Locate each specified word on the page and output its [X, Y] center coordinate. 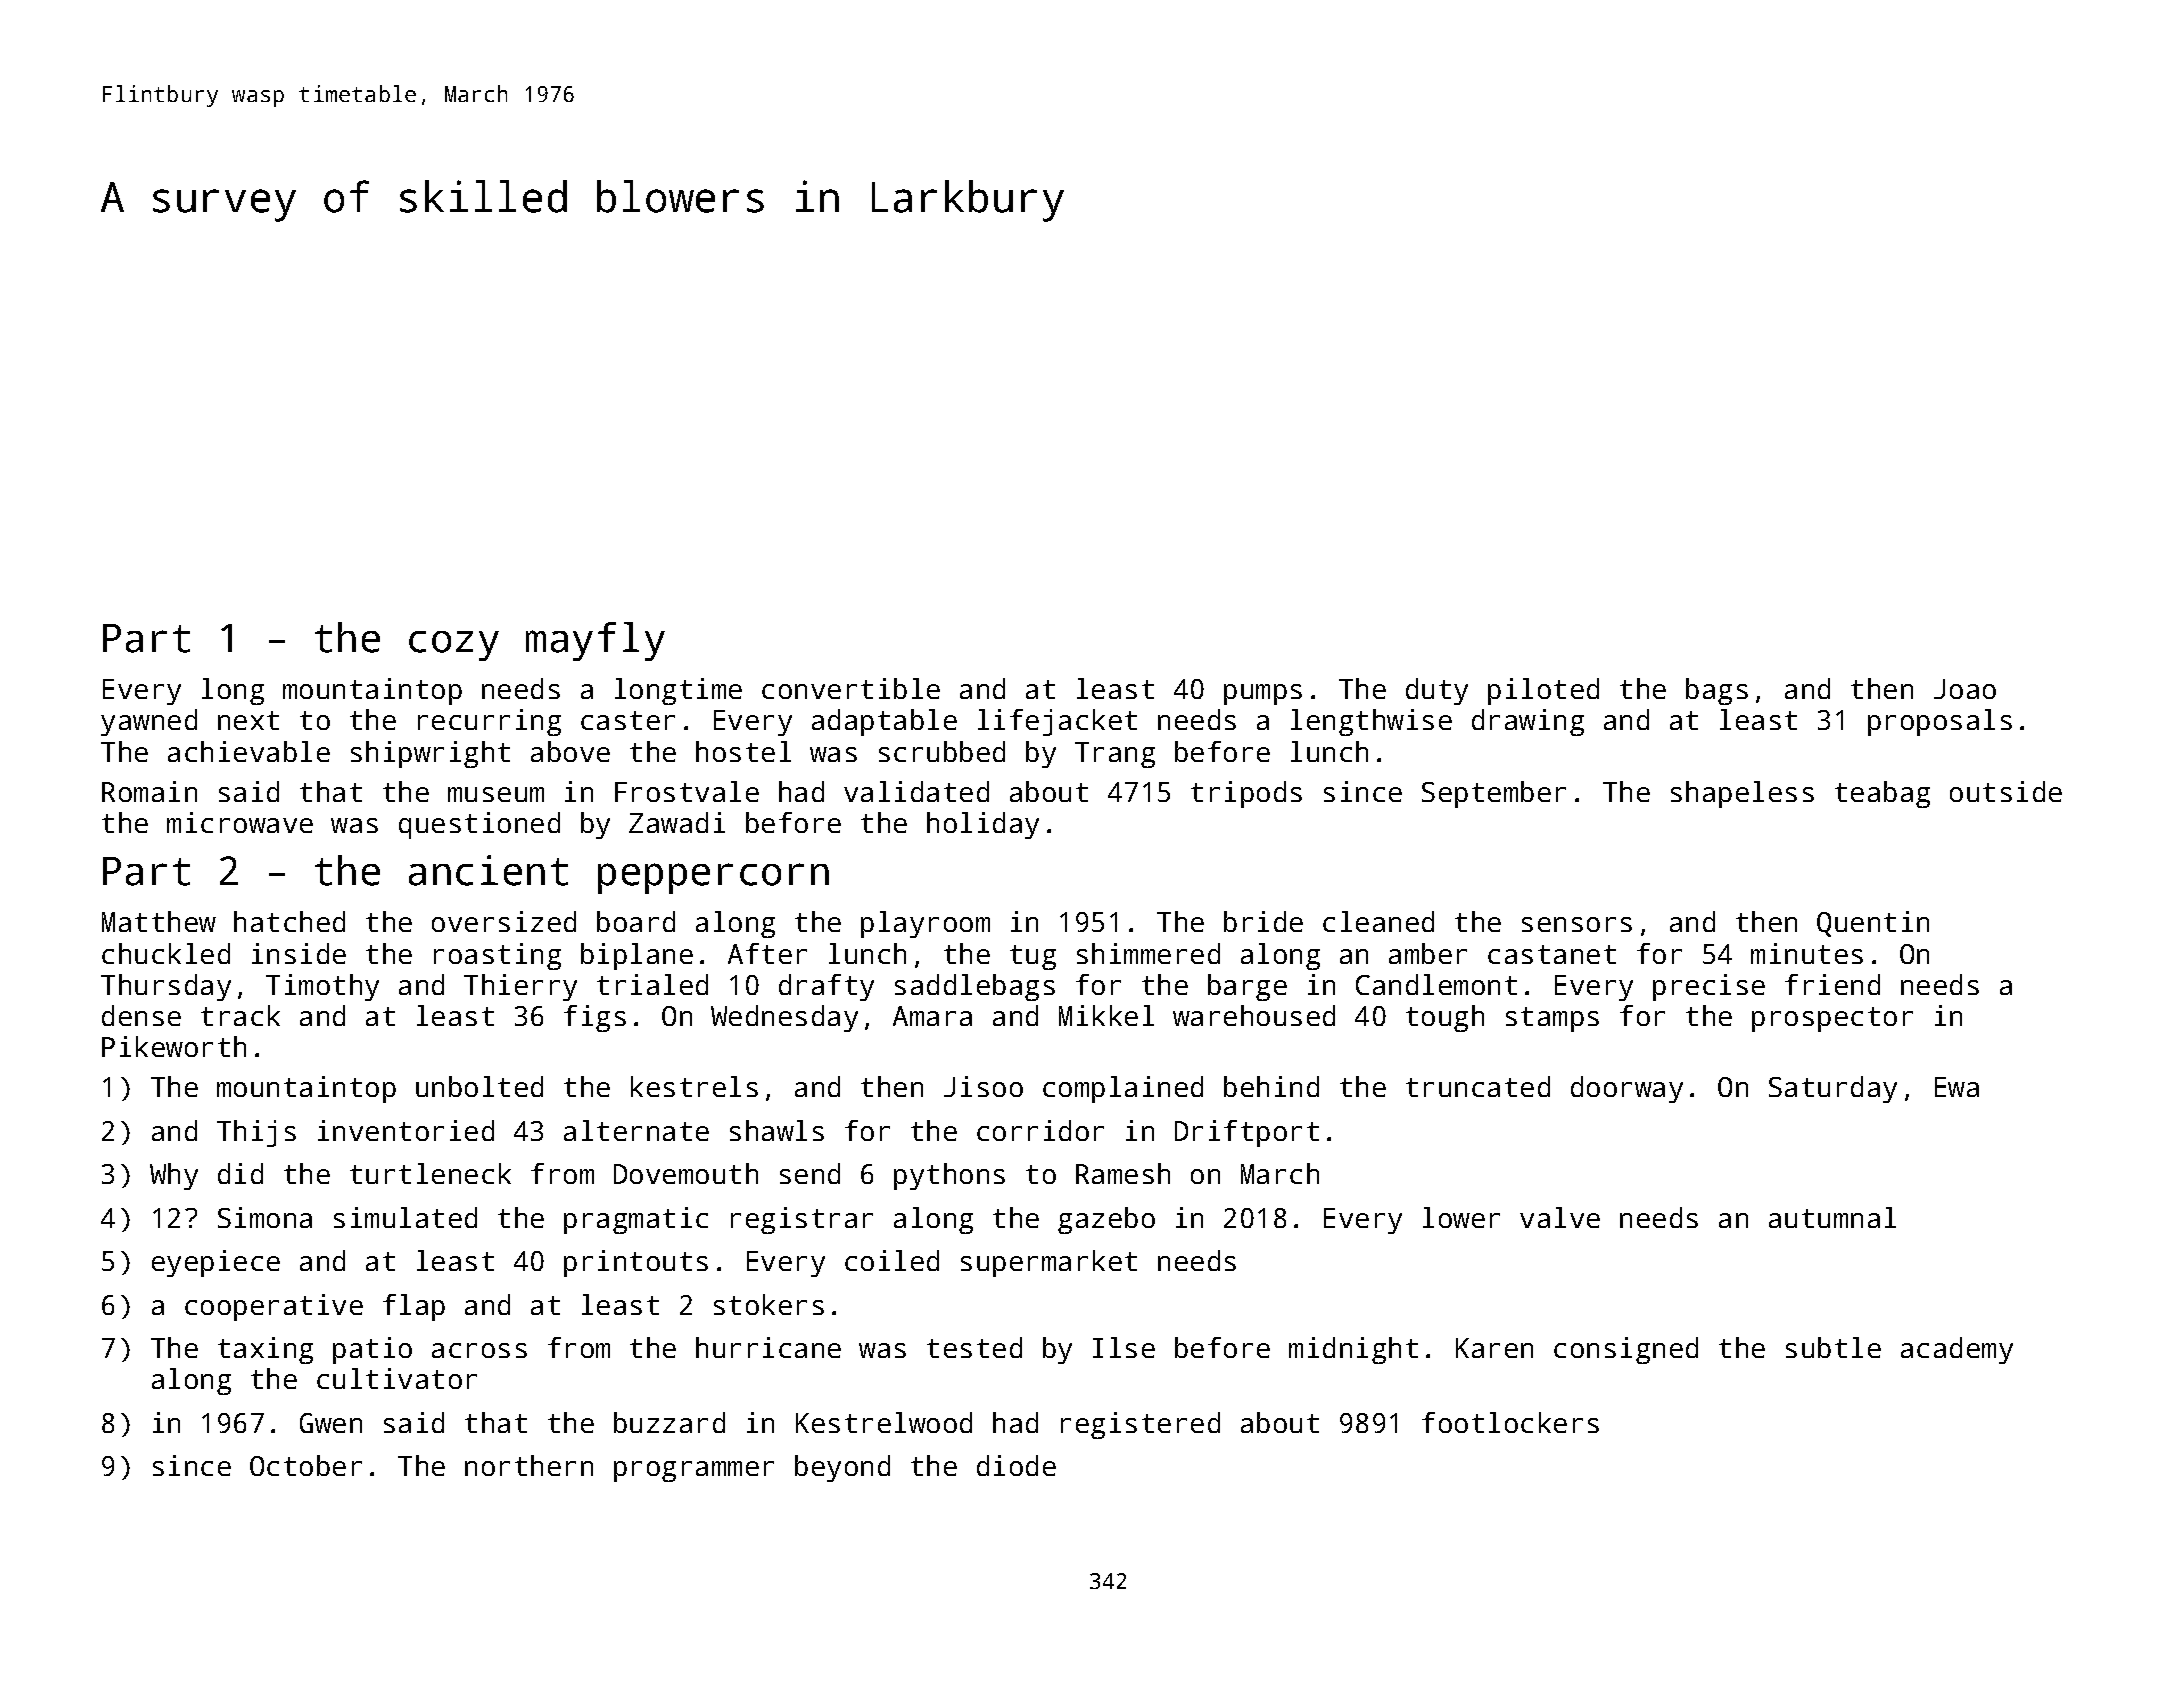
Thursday [166, 987]
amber [1428, 953]
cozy [454, 646]
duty [1437, 691]
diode [1016, 1465]
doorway [1627, 1089]
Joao [1965, 689]
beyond [842, 1468]
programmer [694, 1471]
